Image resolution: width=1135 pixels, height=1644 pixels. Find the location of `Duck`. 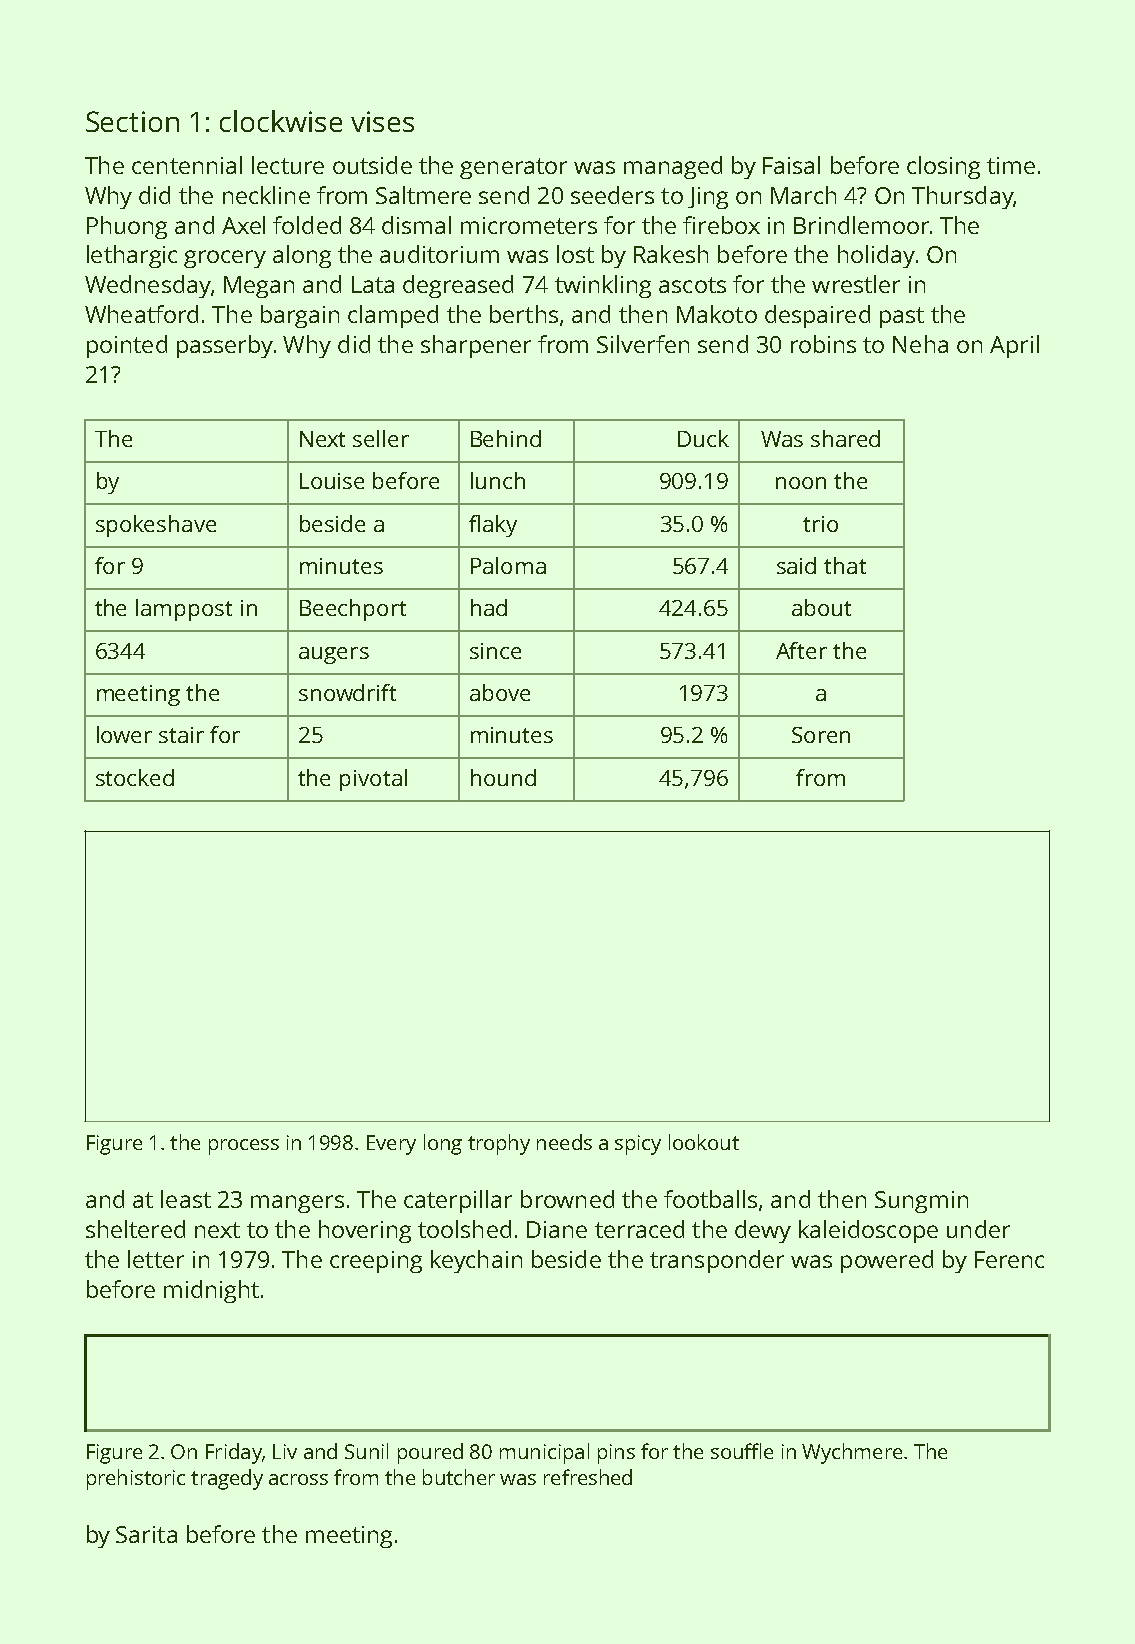

Duck is located at coordinates (703, 438).
